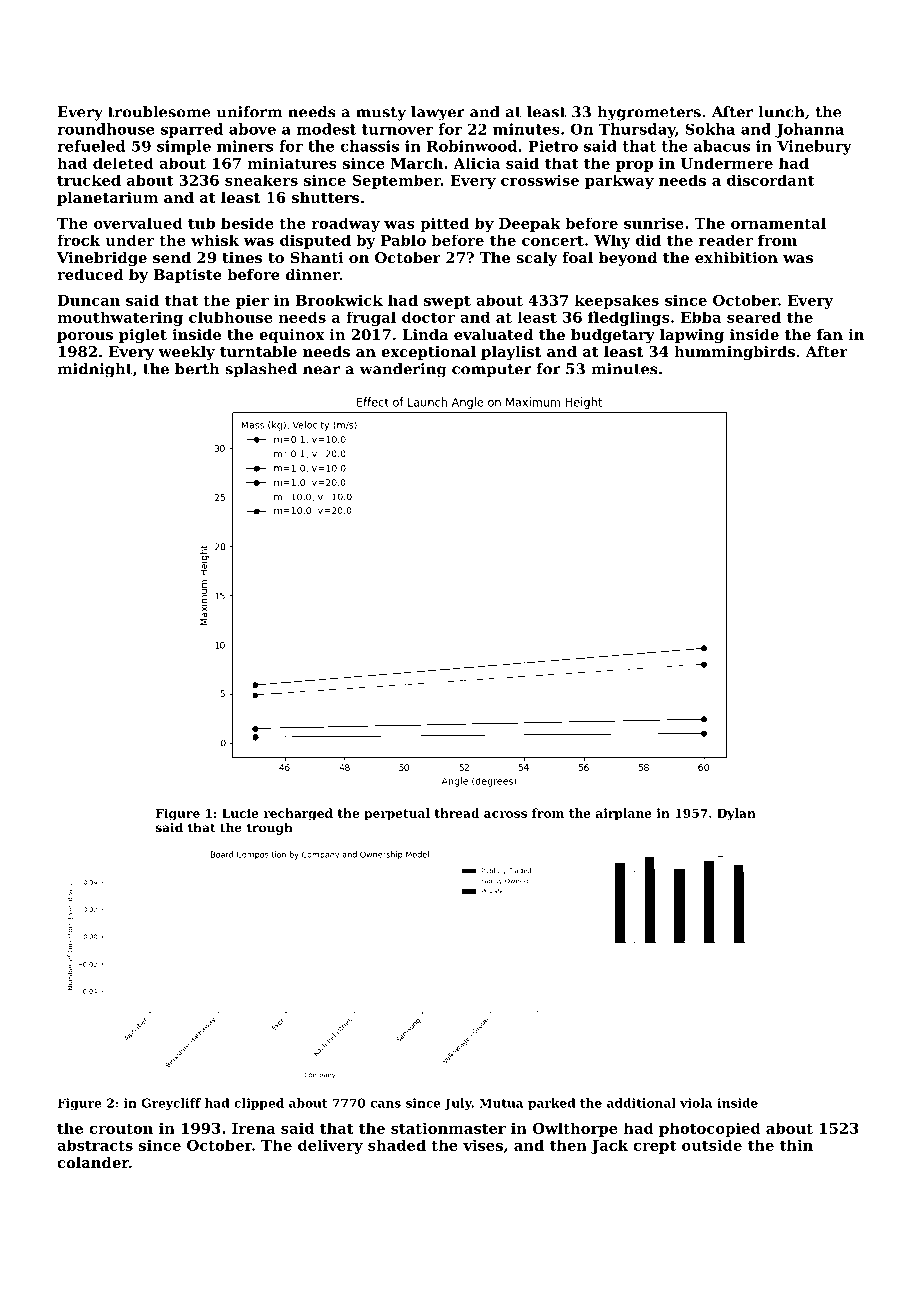  Describe the element at coordinates (501, 1103) in the screenshot. I see `Mutua` at that location.
